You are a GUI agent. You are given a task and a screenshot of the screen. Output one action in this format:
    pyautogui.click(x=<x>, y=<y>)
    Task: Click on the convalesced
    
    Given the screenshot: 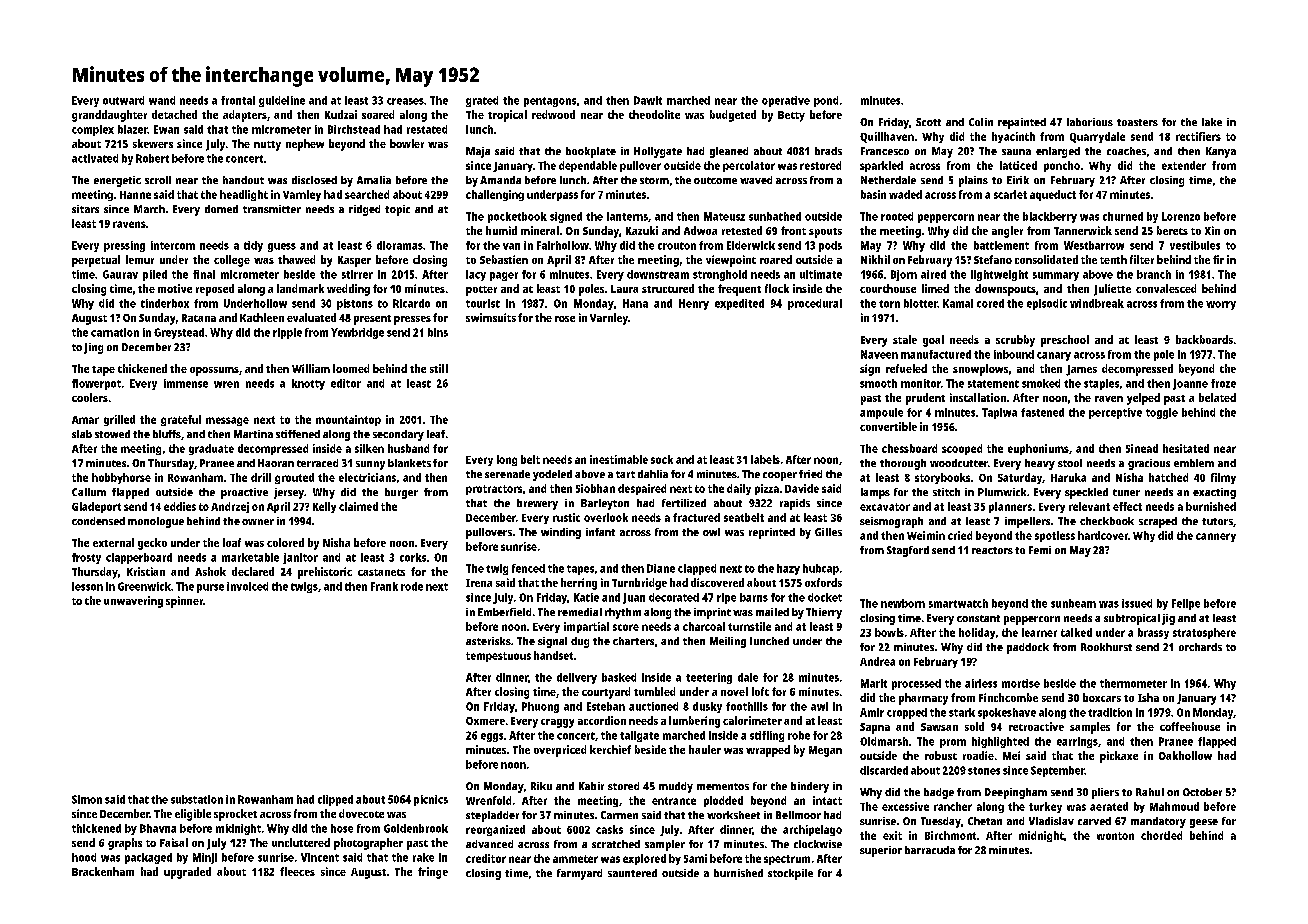 What is the action you would take?
    pyautogui.click(x=1166, y=288)
